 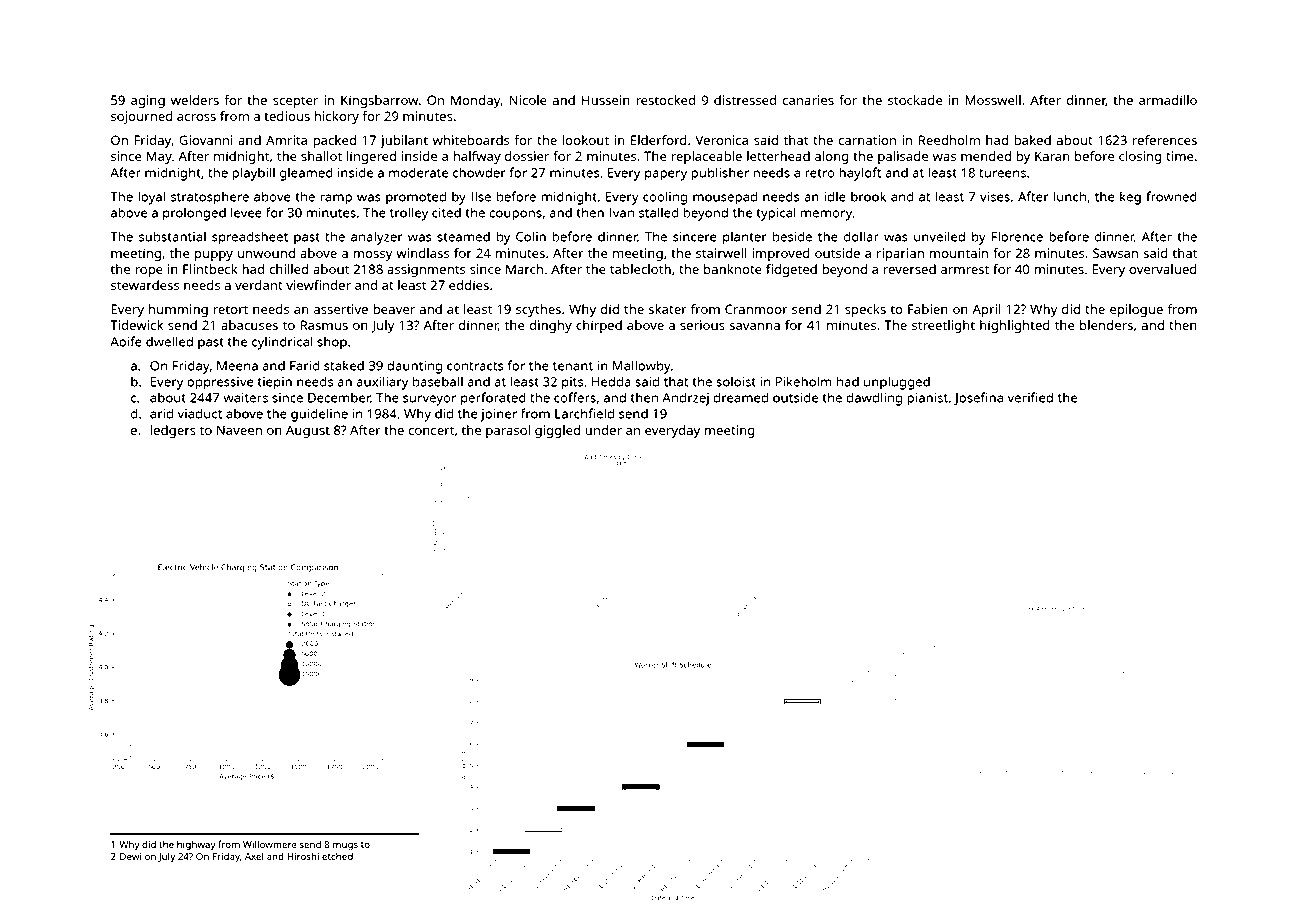 I want to click on Florence, so click(x=1017, y=236).
